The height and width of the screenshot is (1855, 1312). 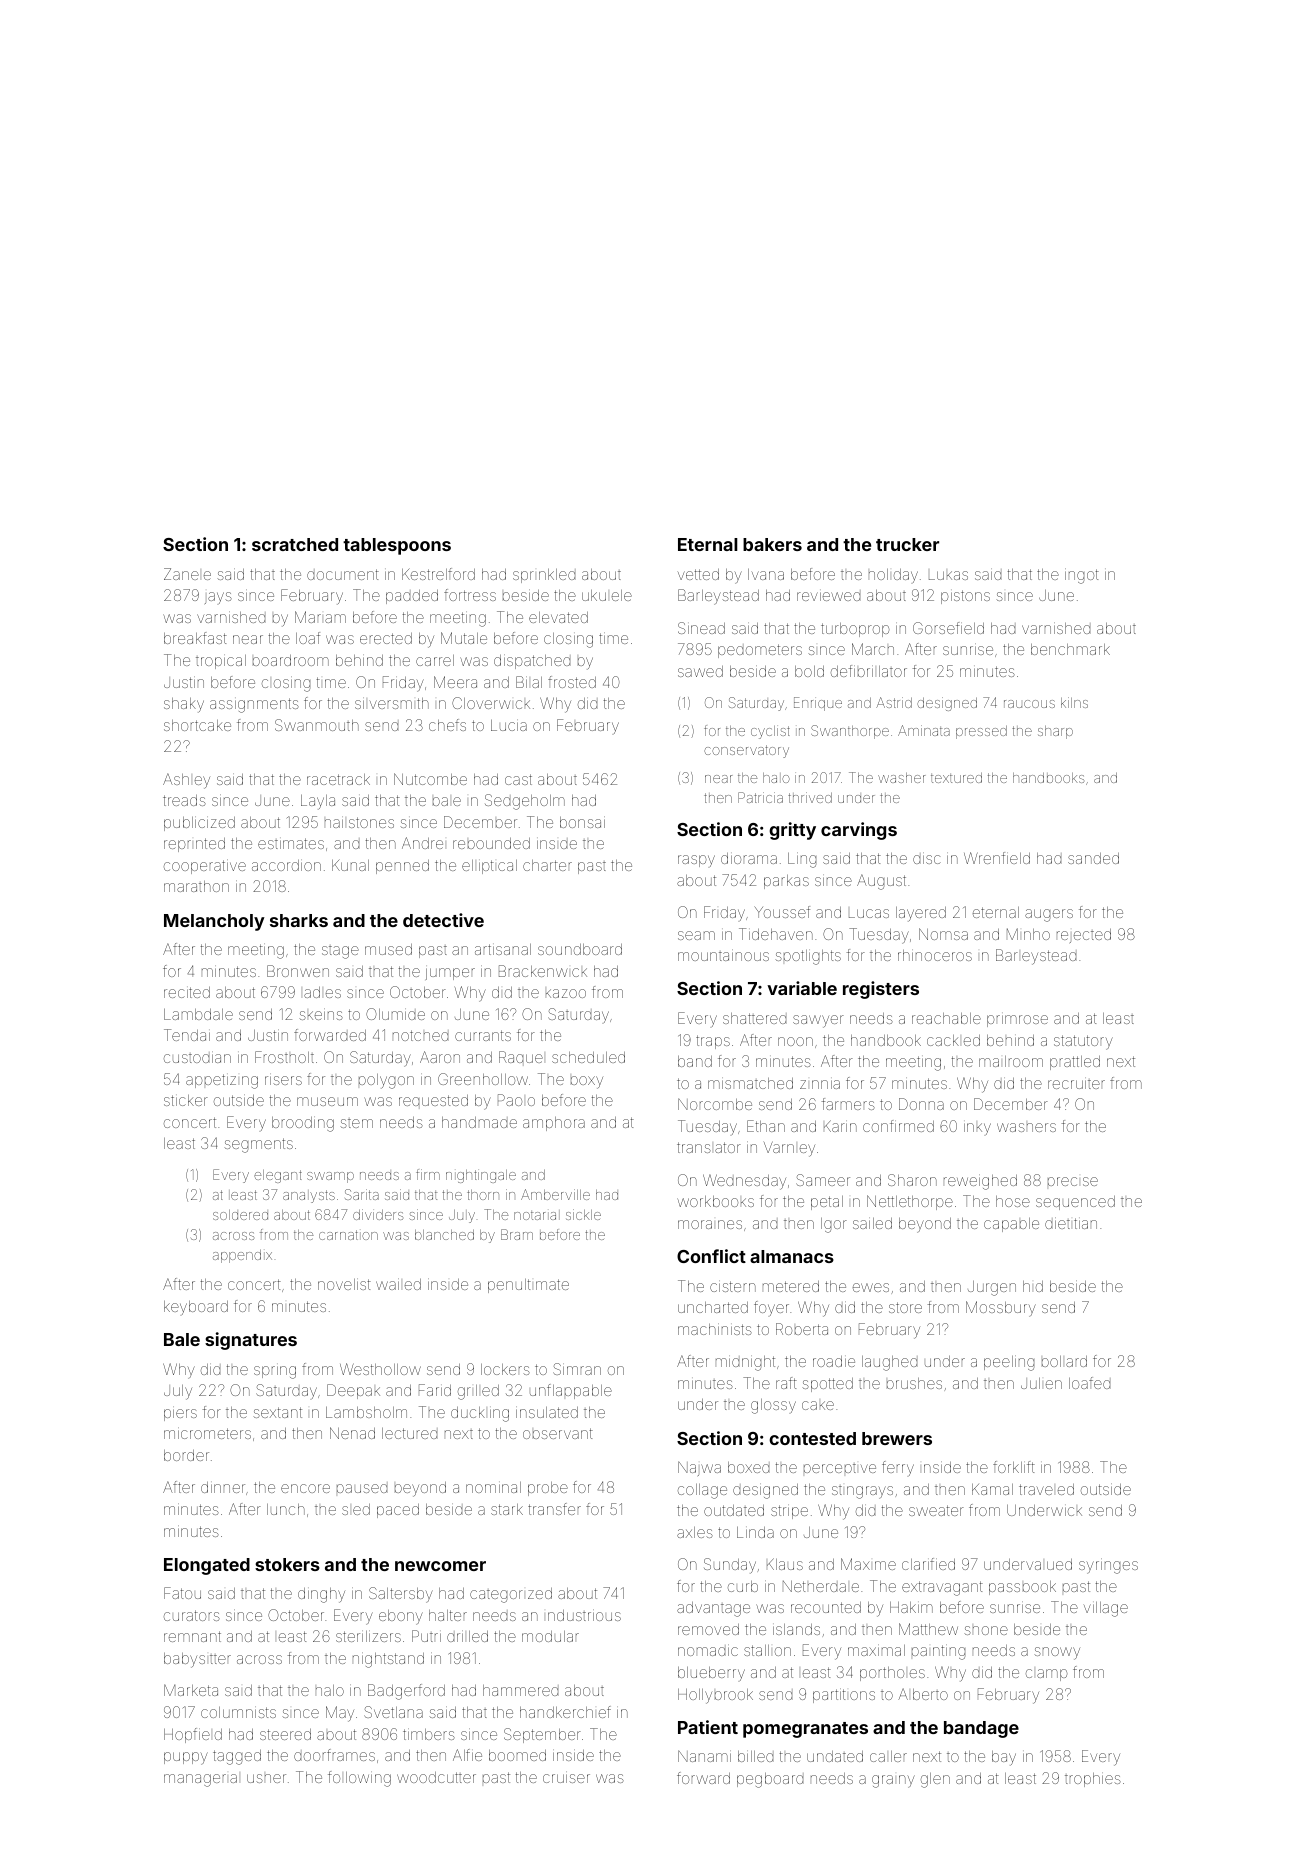 What do you see at coordinates (397, 546) in the screenshot?
I see `tablespoons` at bounding box center [397, 546].
